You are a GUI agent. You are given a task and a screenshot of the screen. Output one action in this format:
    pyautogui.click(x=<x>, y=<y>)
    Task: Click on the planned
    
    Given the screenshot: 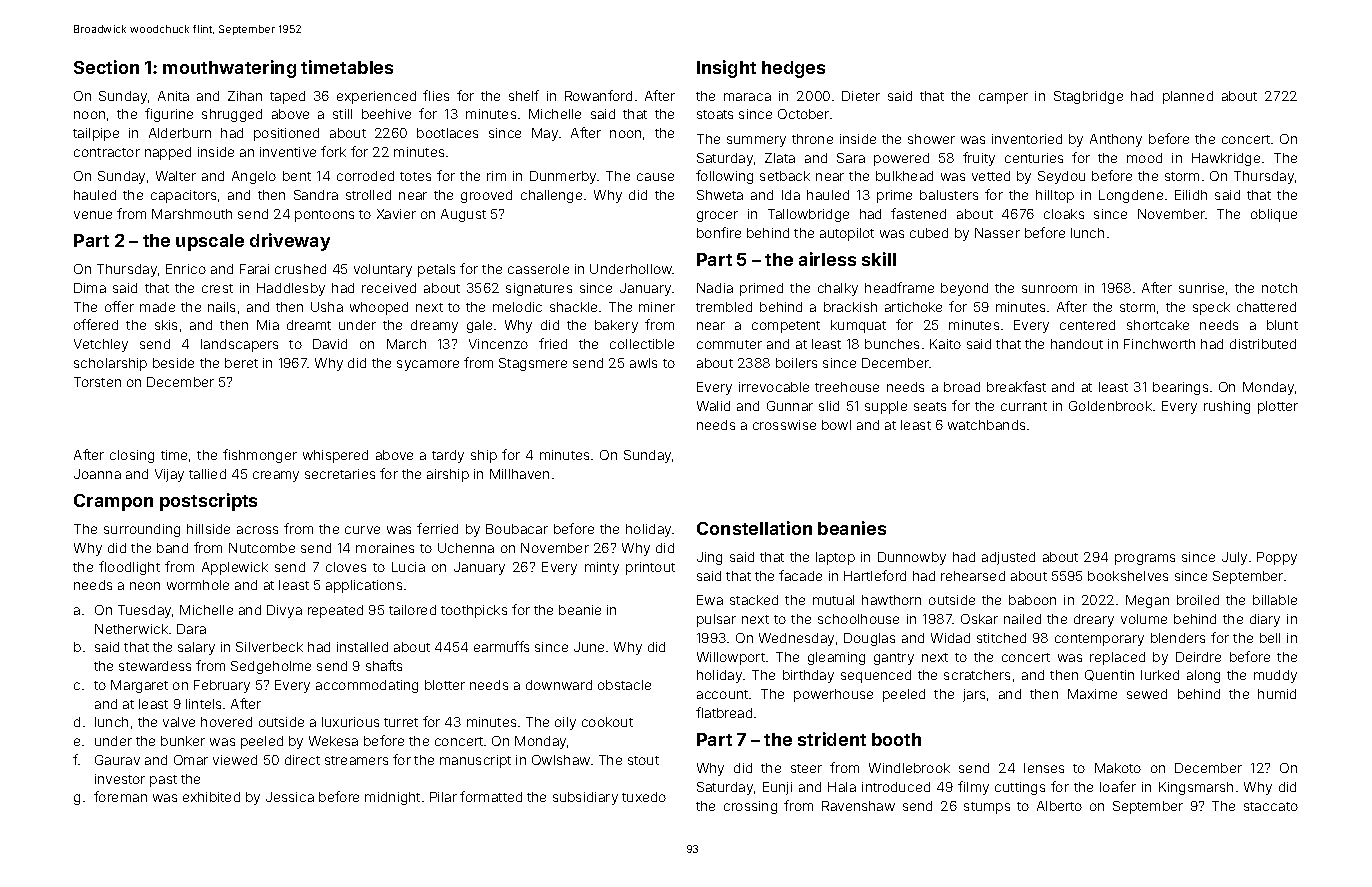 What is the action you would take?
    pyautogui.click(x=1188, y=97)
